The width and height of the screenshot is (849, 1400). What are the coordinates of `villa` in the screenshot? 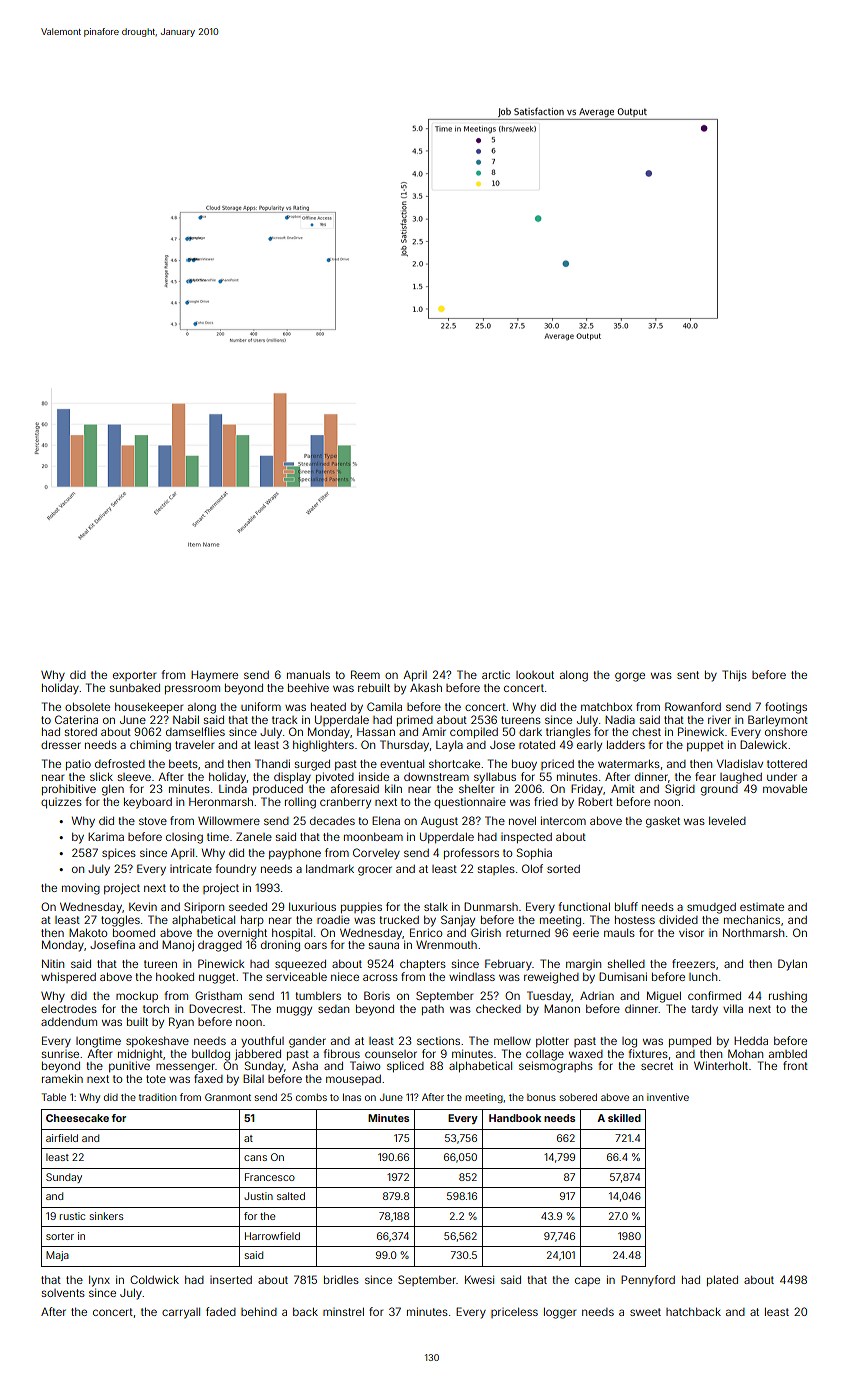 It's located at (733, 1008).
